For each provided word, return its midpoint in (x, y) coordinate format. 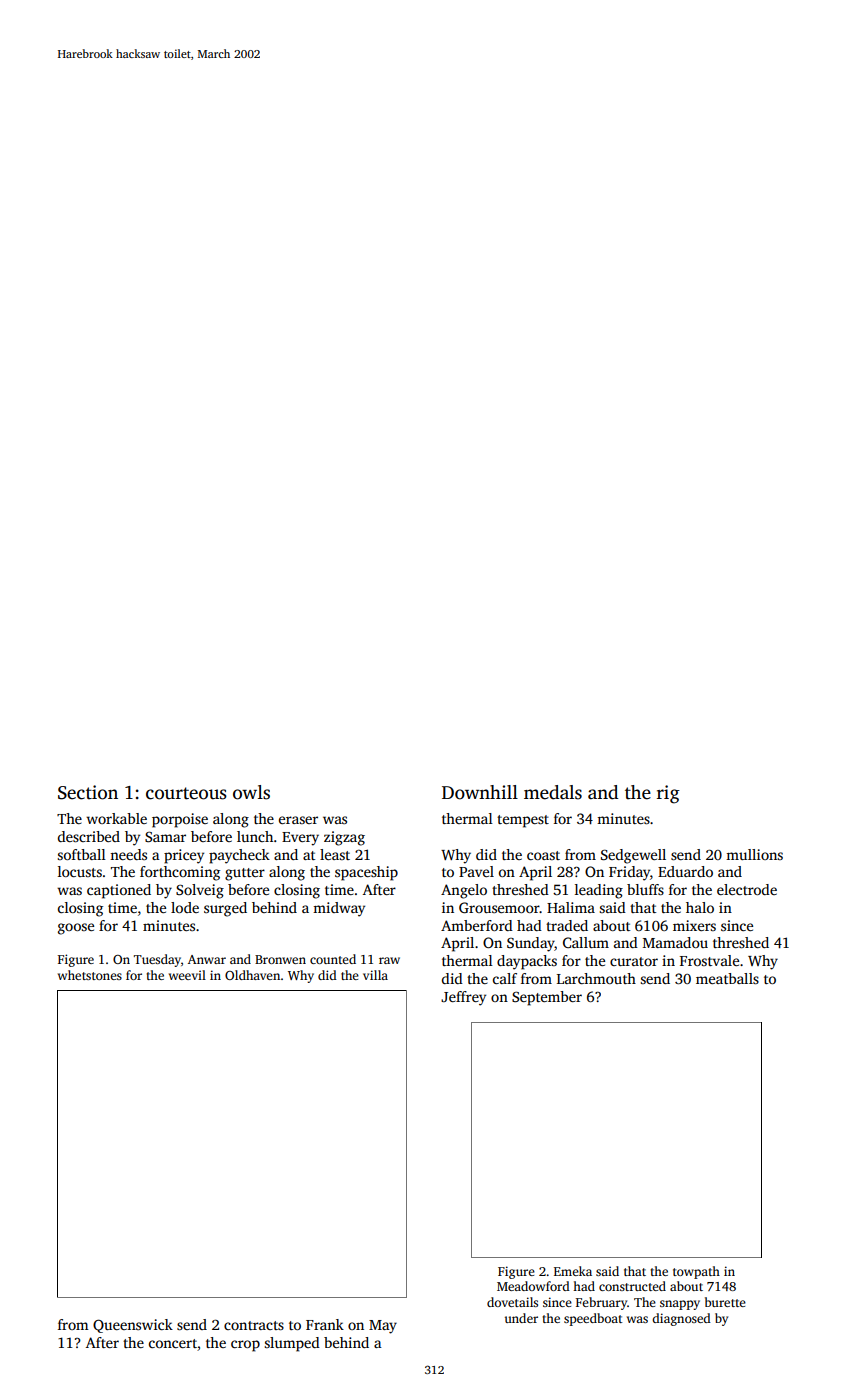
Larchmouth (596, 978)
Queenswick (133, 1326)
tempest (523, 821)
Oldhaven (252, 975)
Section (88, 792)
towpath (696, 1272)
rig (668, 794)
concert (173, 1343)
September (547, 998)
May (383, 1327)
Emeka (573, 1271)
